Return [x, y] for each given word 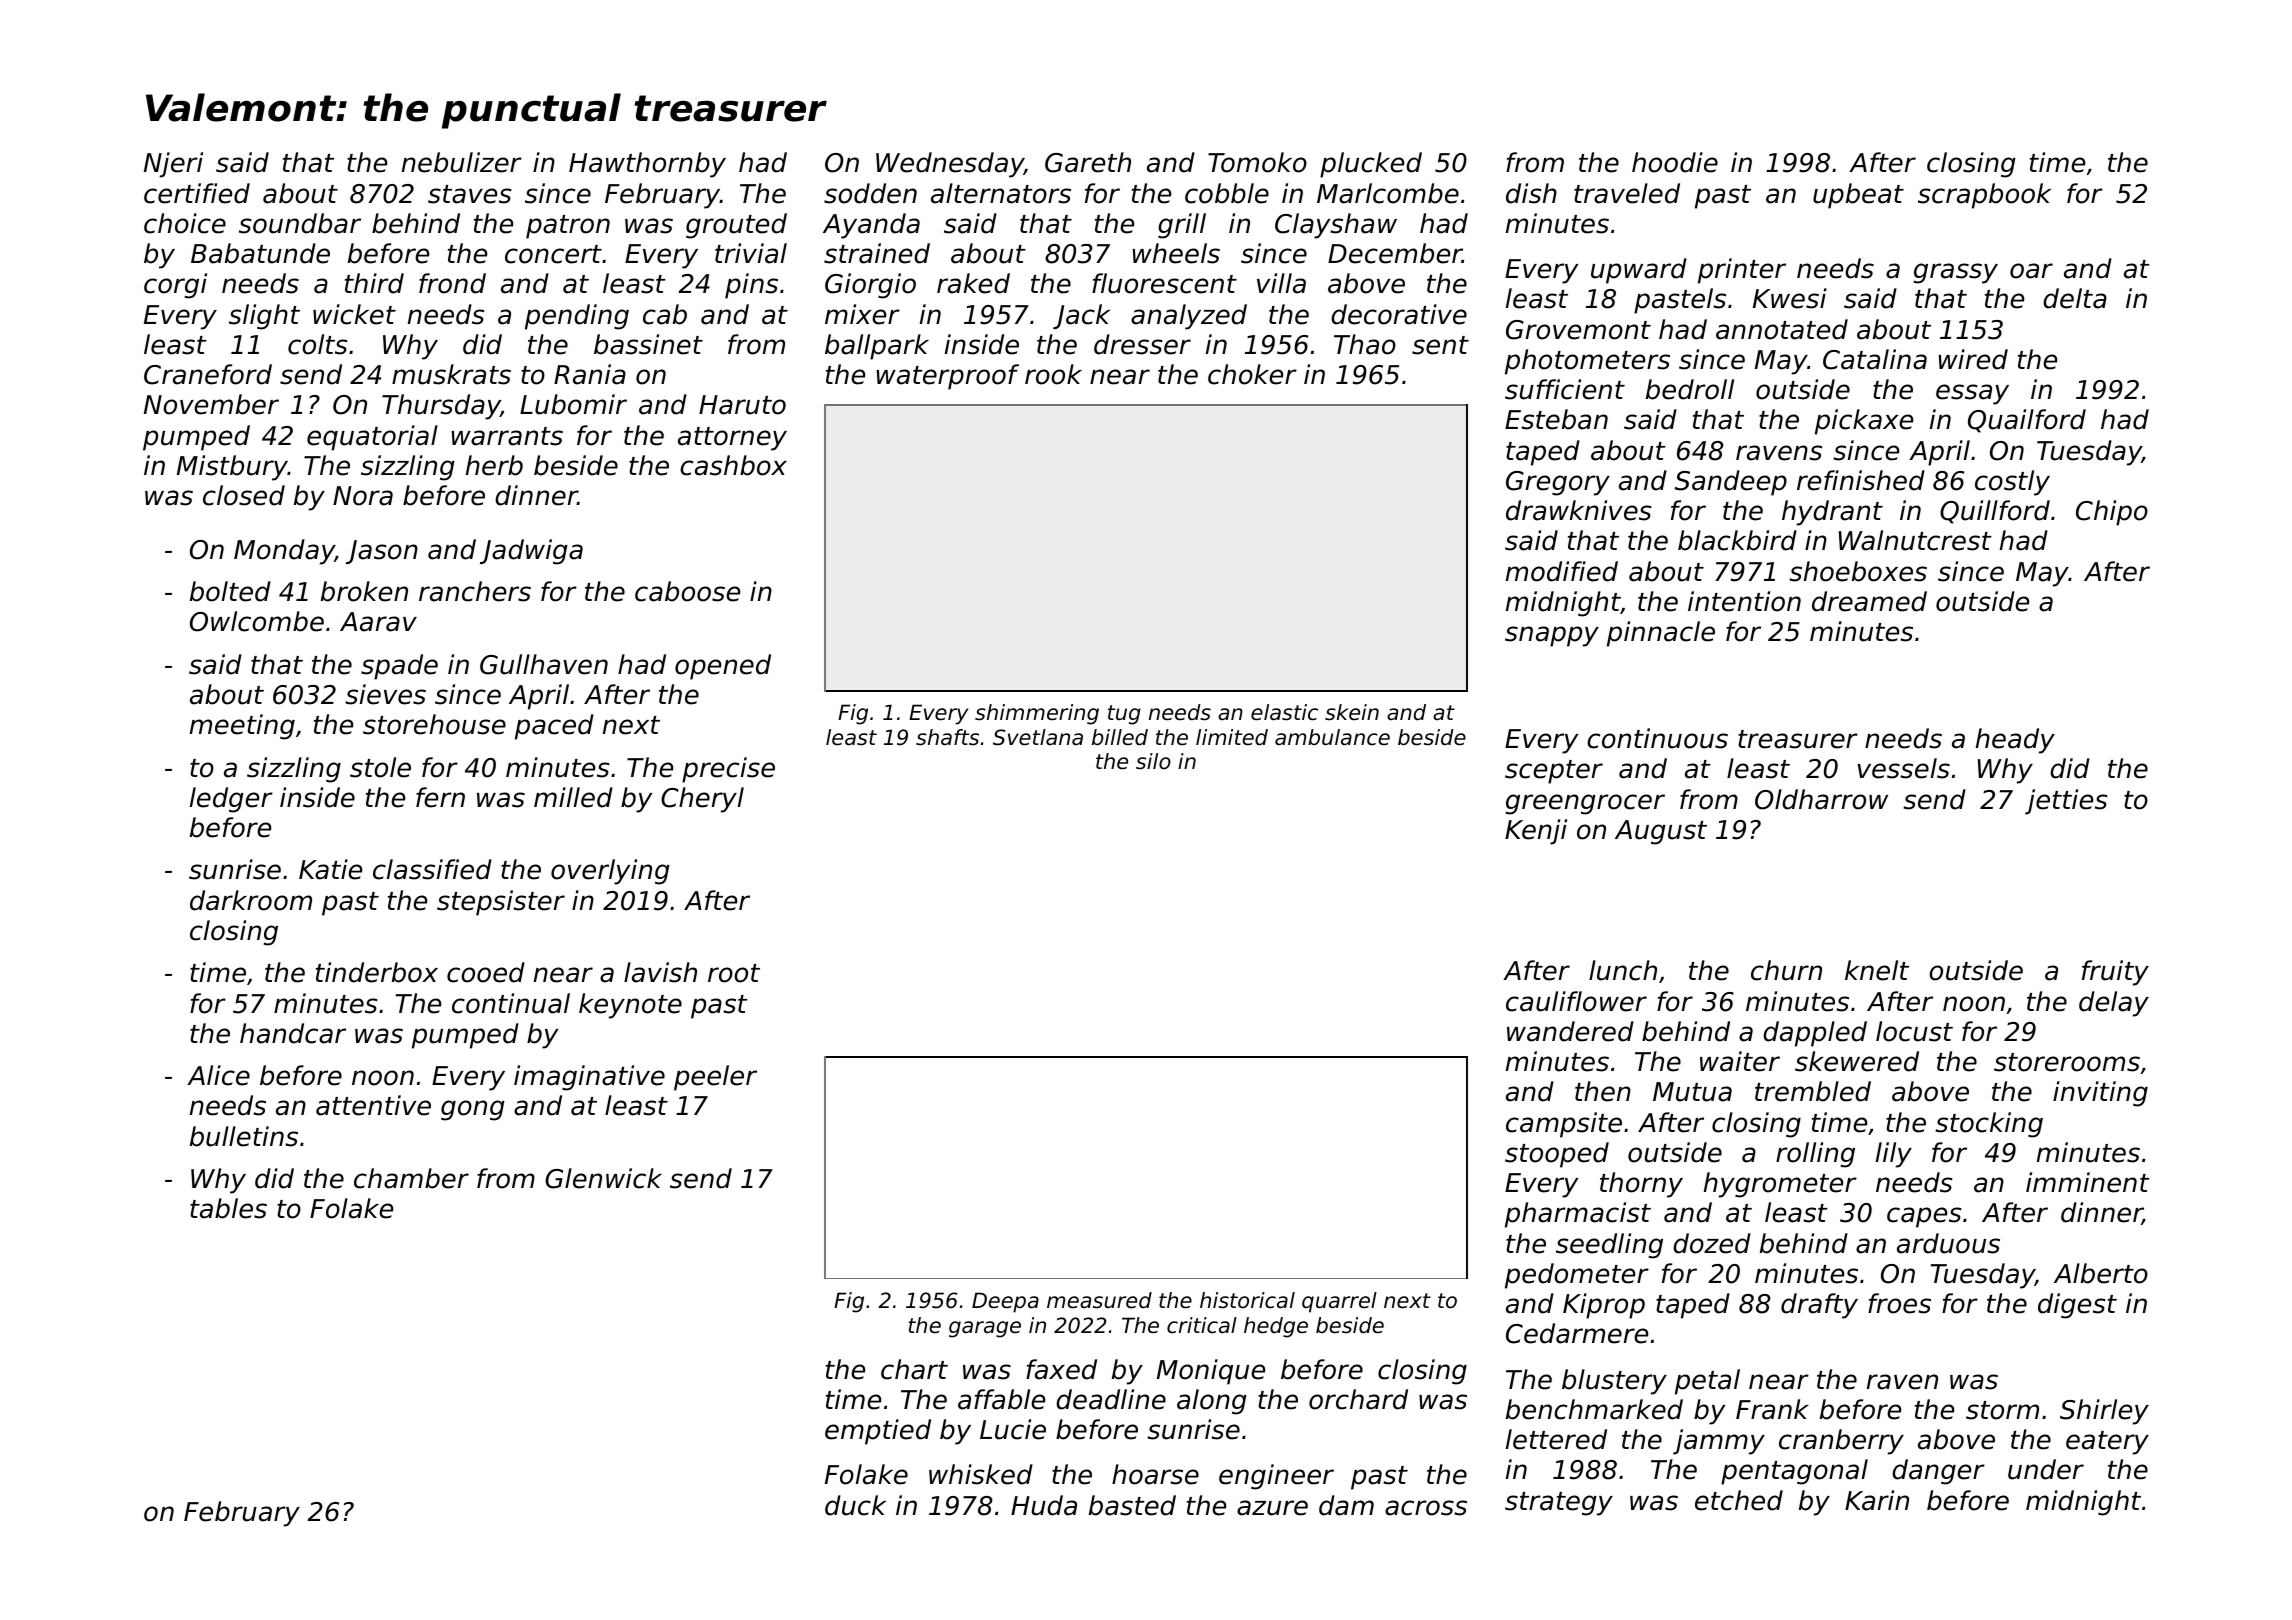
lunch [1623, 970]
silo [1153, 761]
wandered [1570, 1031]
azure [1272, 1508]
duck [855, 1505]
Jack [1081, 316]
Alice [218, 1075]
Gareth [1088, 162]
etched [1739, 1500]
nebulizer [462, 162]
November [211, 404]
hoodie [1675, 162]
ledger [231, 800]
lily [1894, 1155]
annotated [1782, 329]
